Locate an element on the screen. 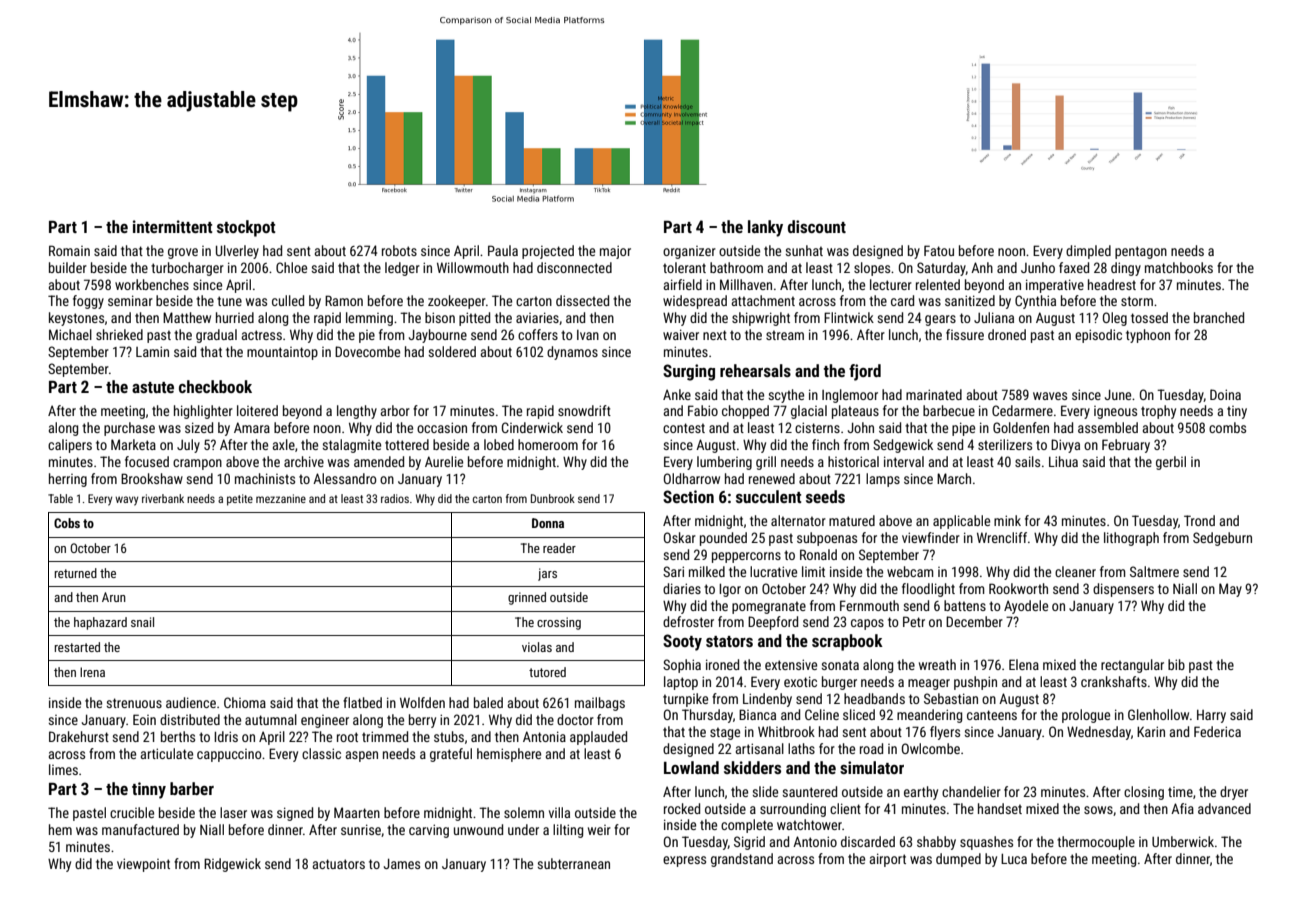  projected is located at coordinates (548, 252).
